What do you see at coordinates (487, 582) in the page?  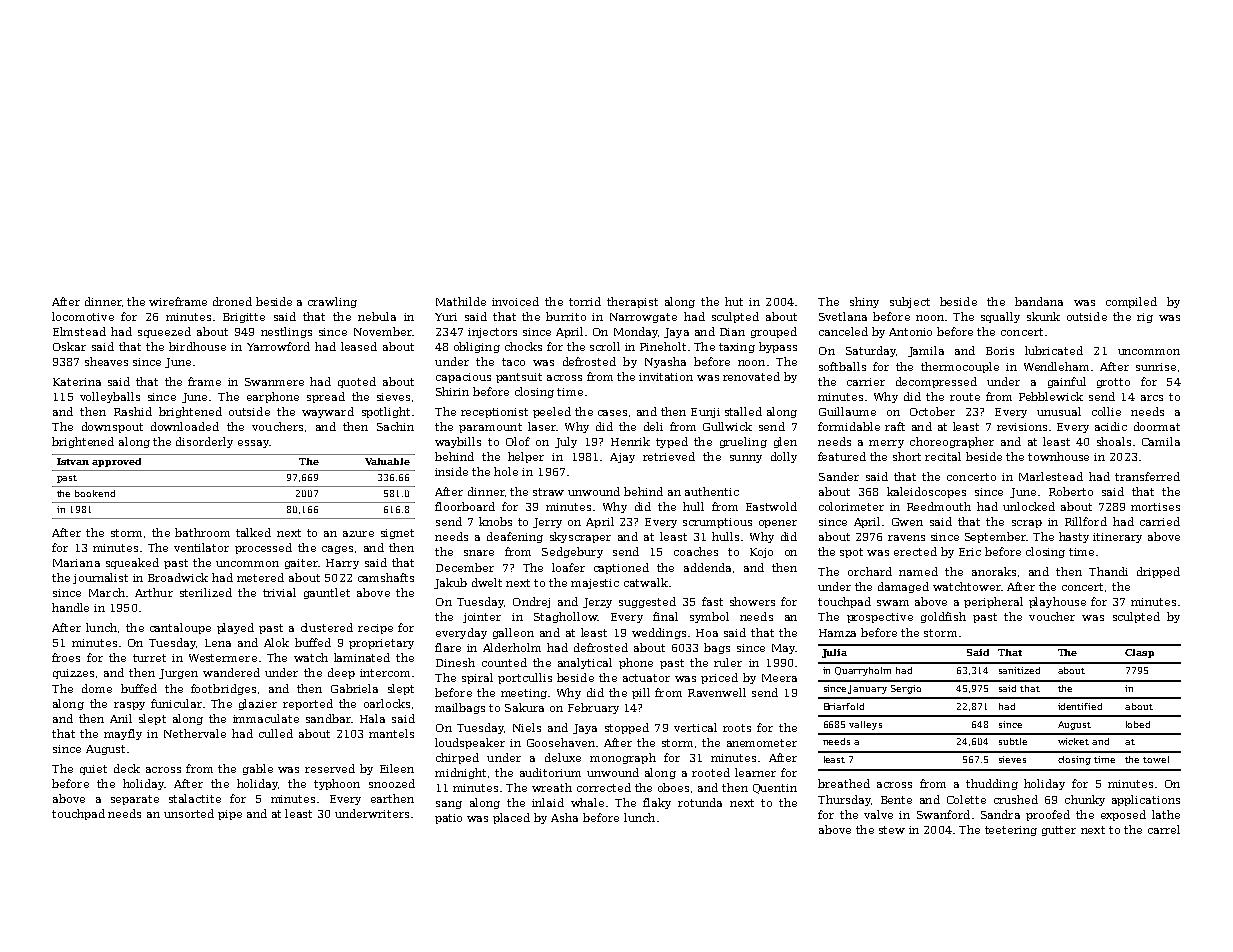 I see `dwelt` at bounding box center [487, 582].
